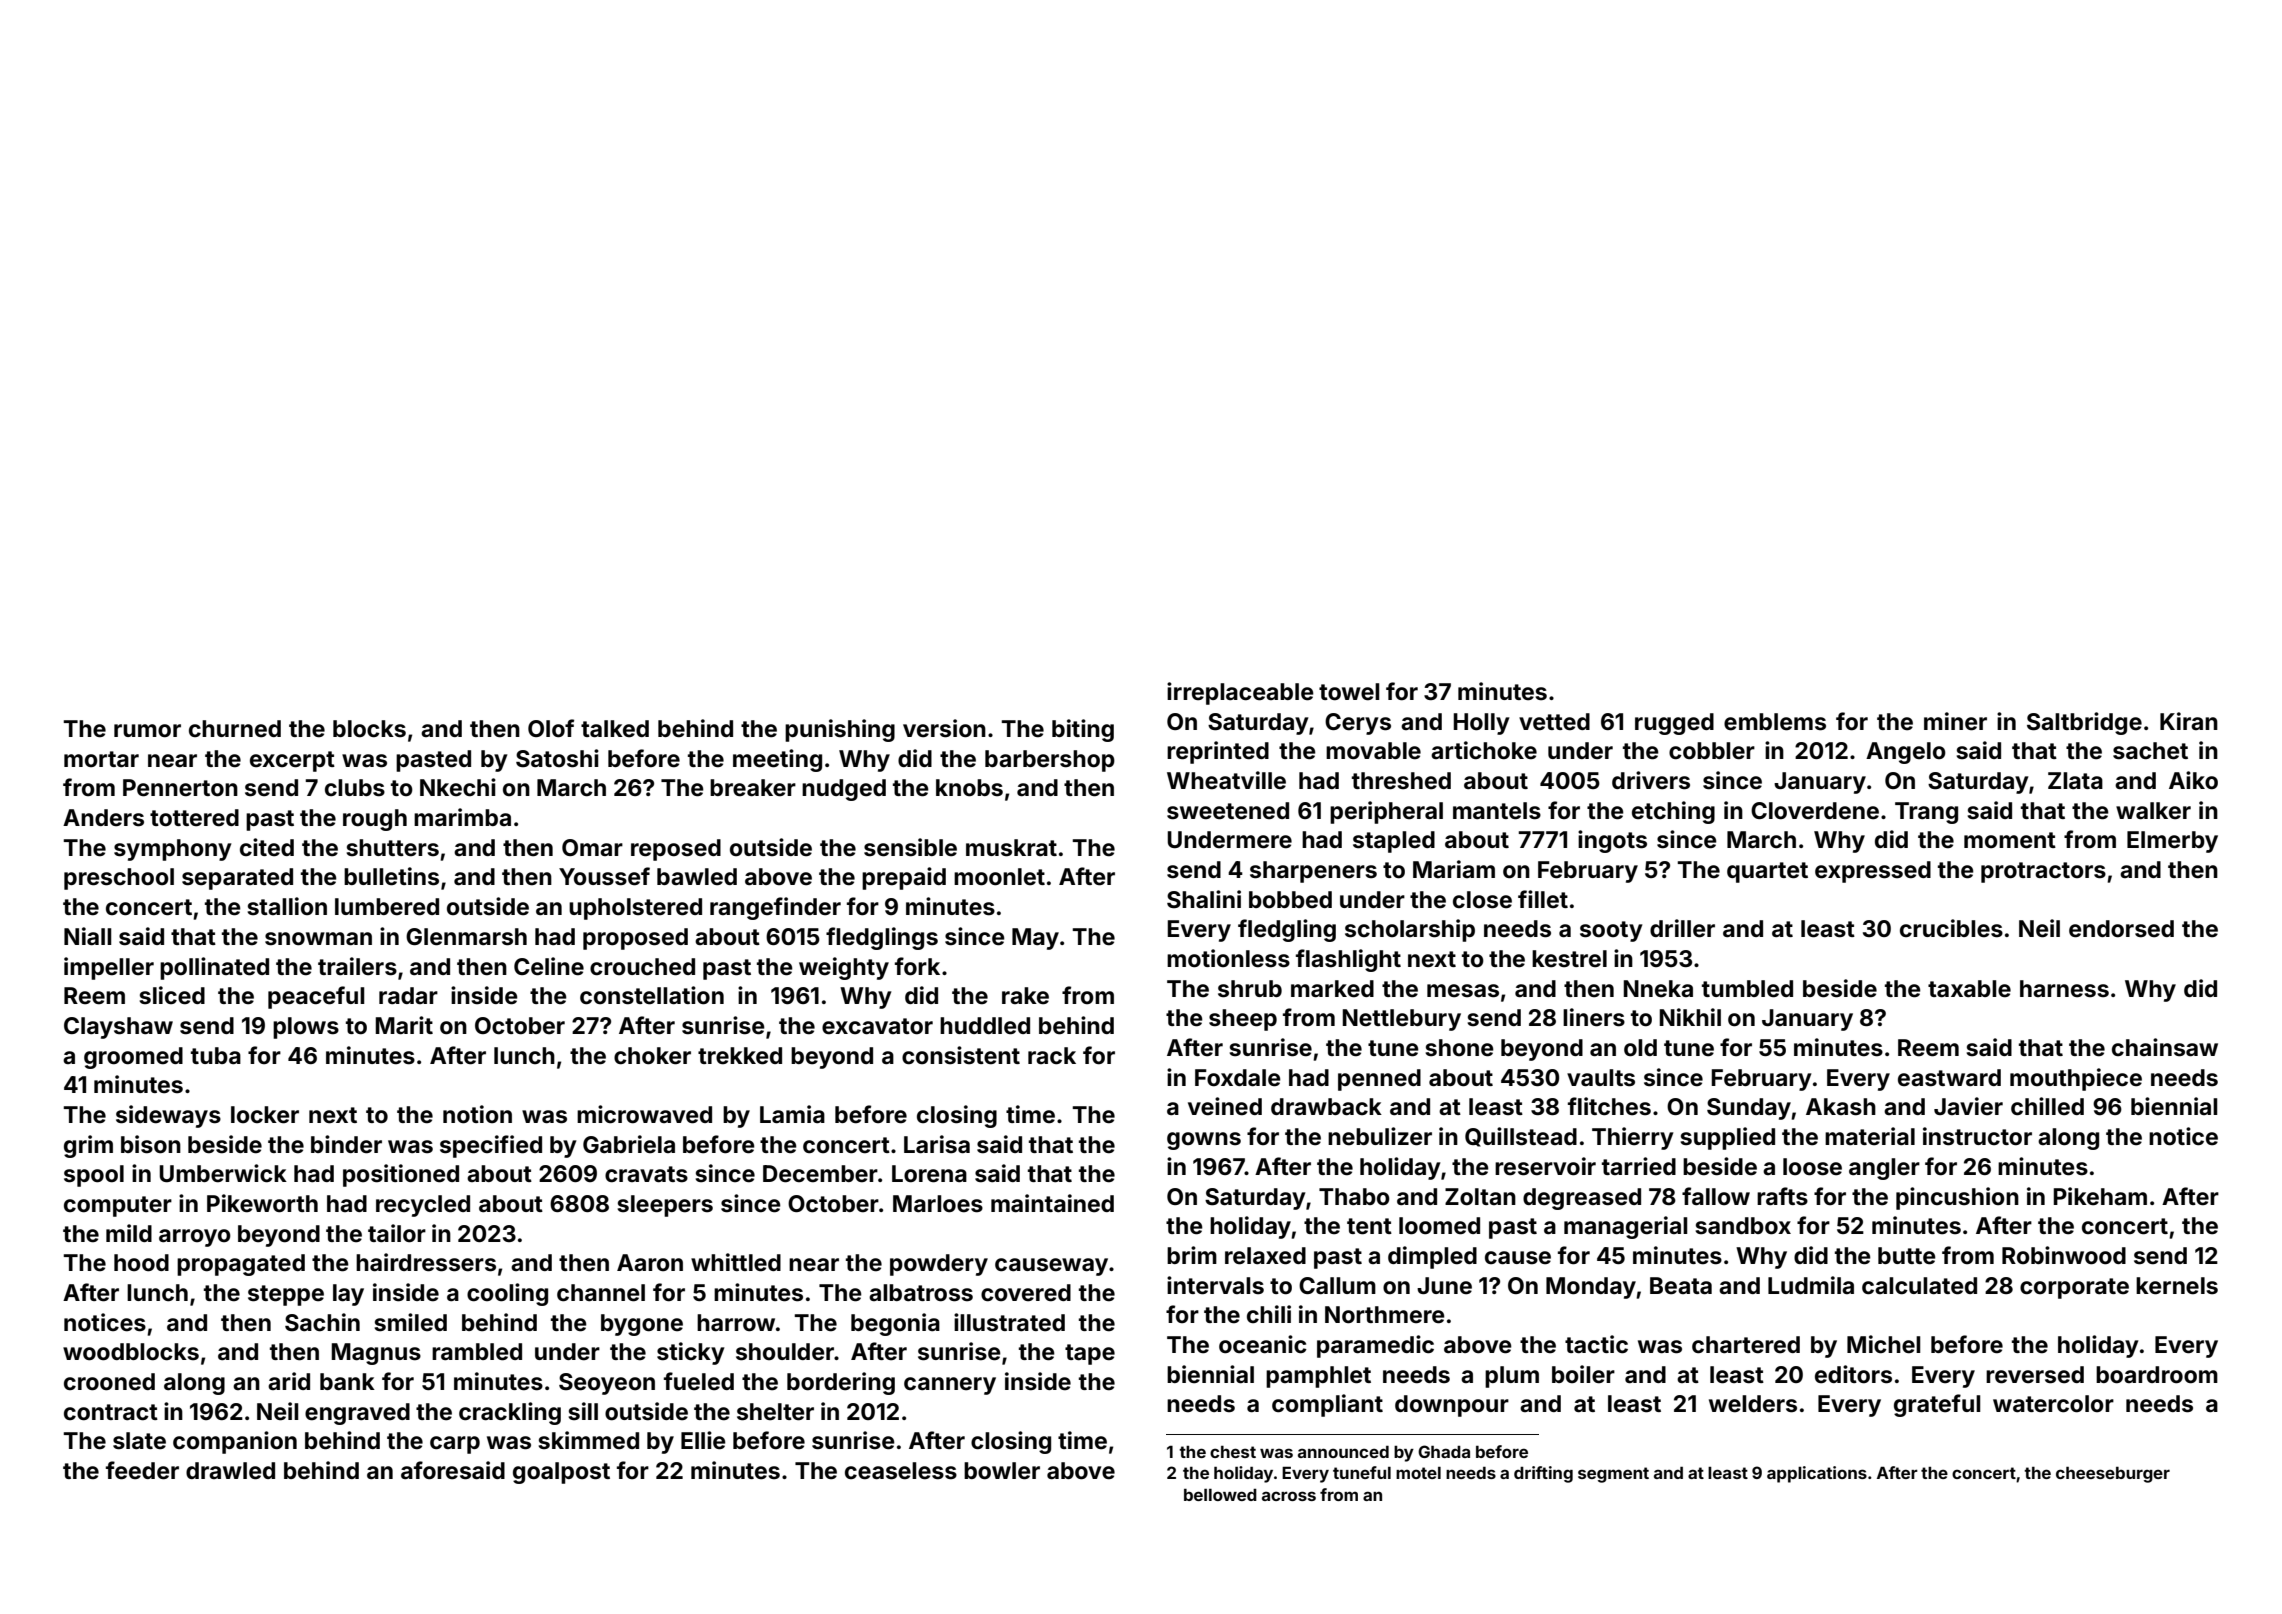  I want to click on chainsaw, so click(2165, 1047).
